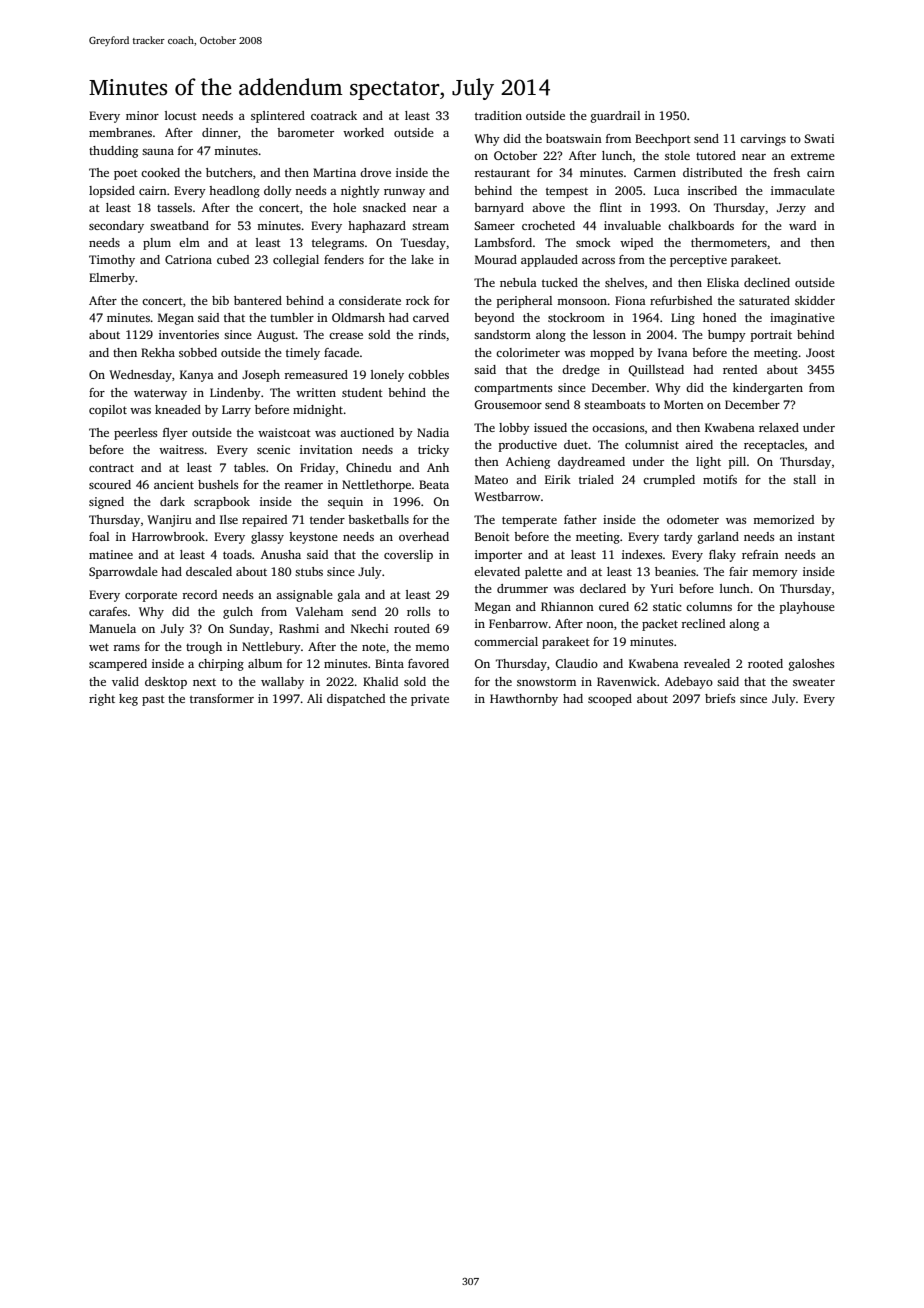 The width and height of the screenshot is (924, 1308). I want to click on cubed, so click(233, 259).
